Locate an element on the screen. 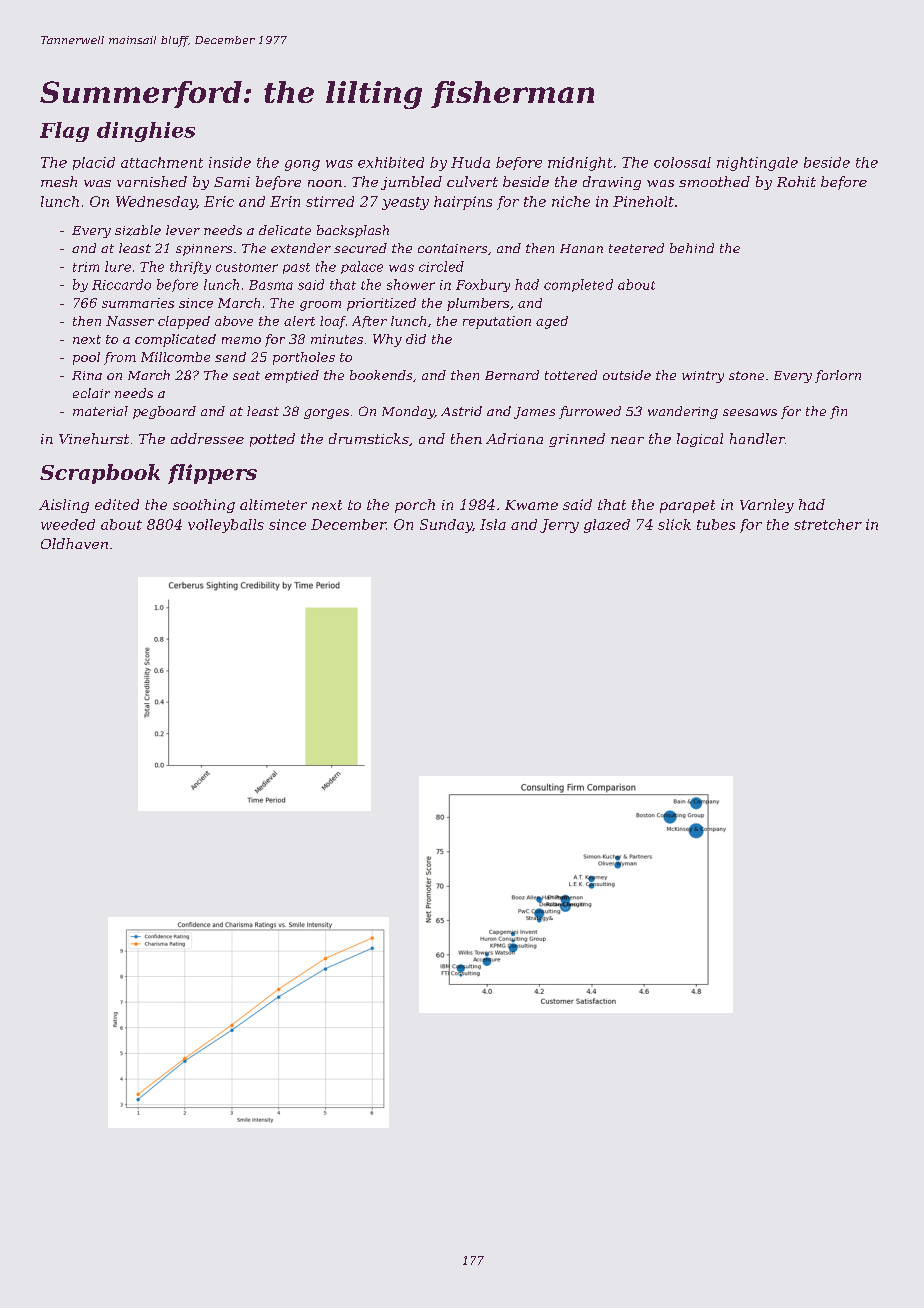 The image size is (924, 1308). nightingale is located at coordinates (757, 164).
